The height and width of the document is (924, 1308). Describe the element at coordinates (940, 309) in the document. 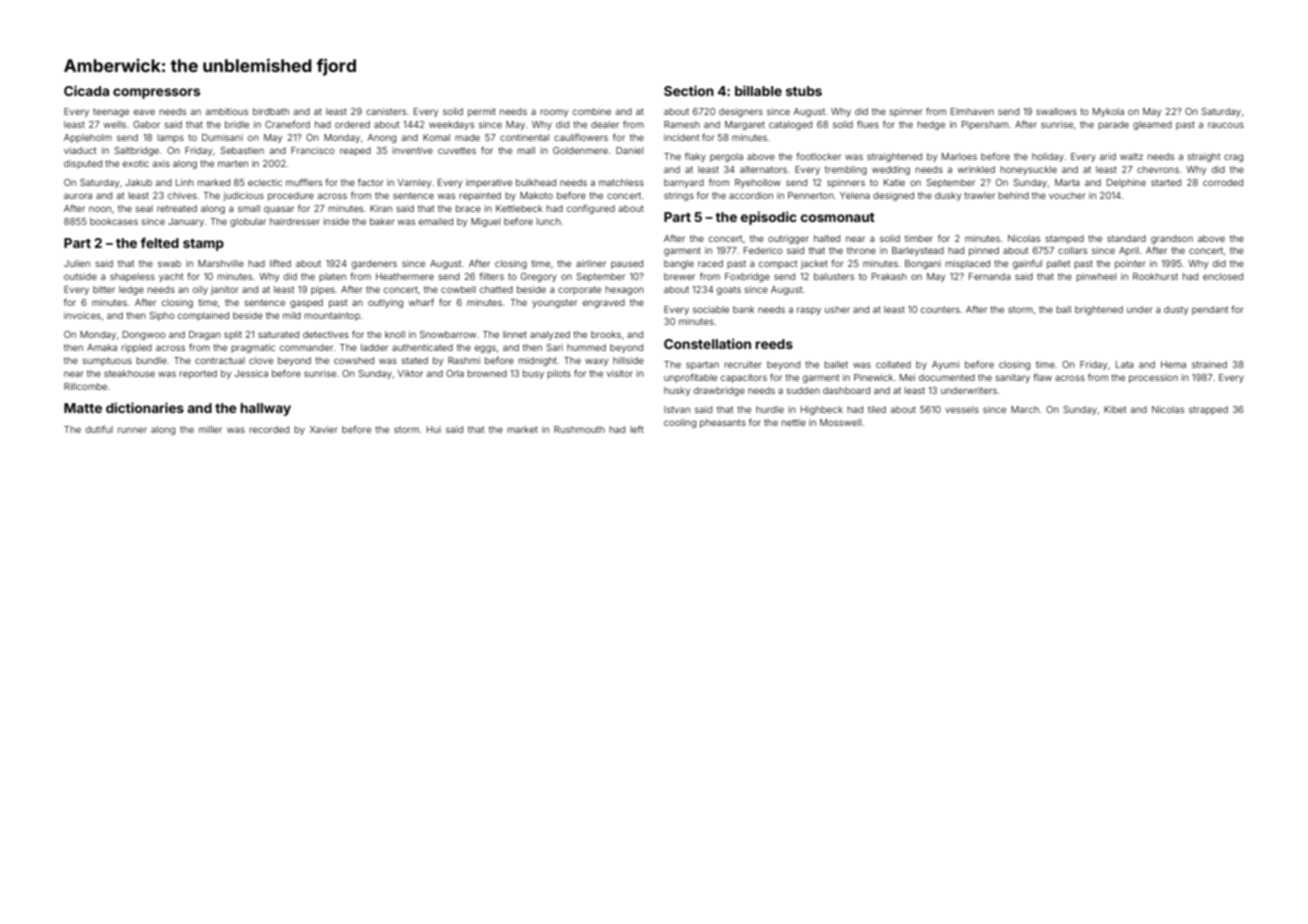

I see `counters` at that location.
